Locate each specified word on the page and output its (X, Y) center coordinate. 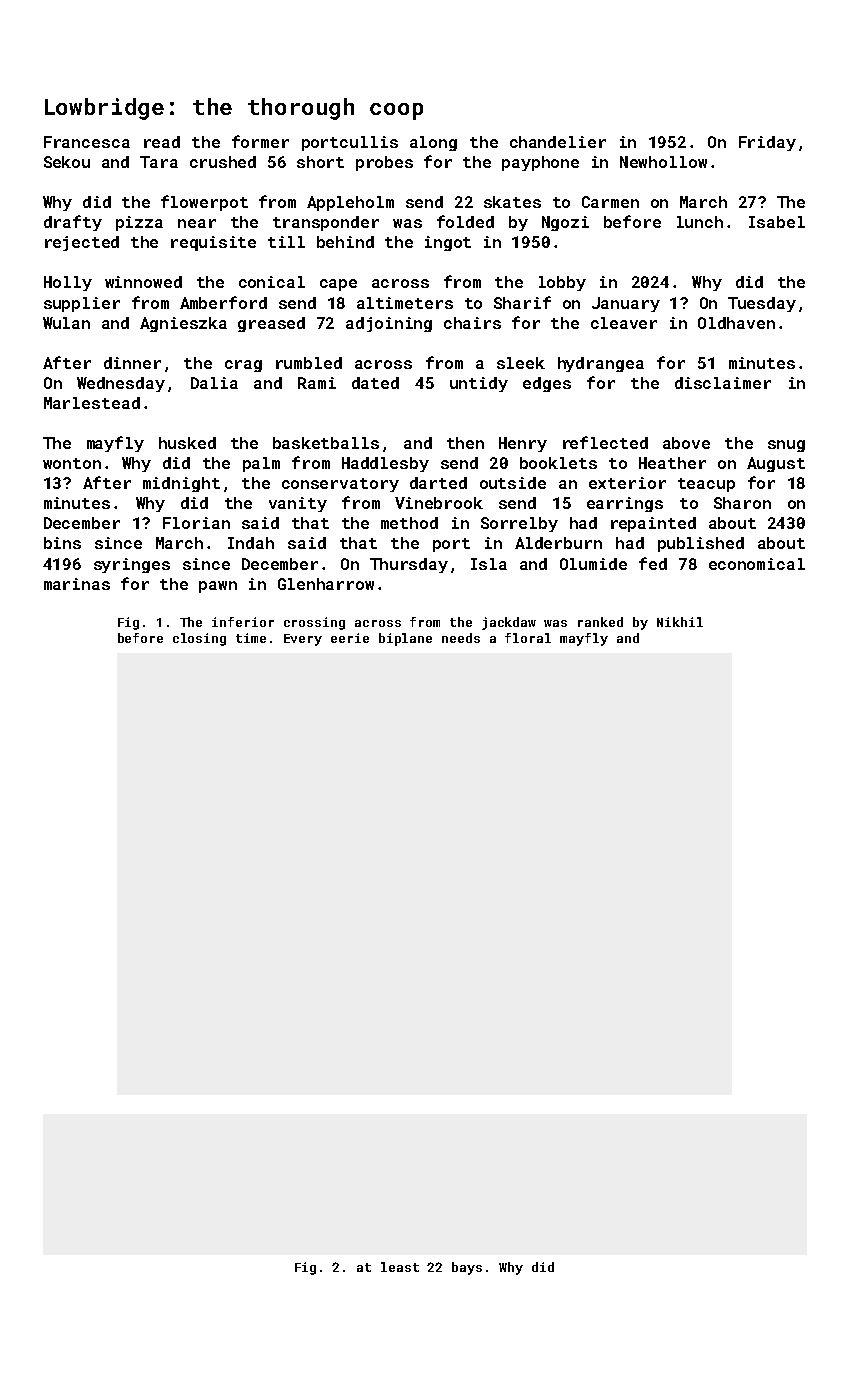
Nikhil (680, 622)
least (400, 1267)
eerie (350, 638)
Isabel (777, 222)
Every (303, 640)
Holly (68, 283)
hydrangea (601, 364)
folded (465, 221)
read (162, 142)
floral (528, 638)
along (433, 143)
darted (438, 483)
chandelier (558, 142)
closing (199, 639)
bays (467, 1268)
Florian (196, 523)
